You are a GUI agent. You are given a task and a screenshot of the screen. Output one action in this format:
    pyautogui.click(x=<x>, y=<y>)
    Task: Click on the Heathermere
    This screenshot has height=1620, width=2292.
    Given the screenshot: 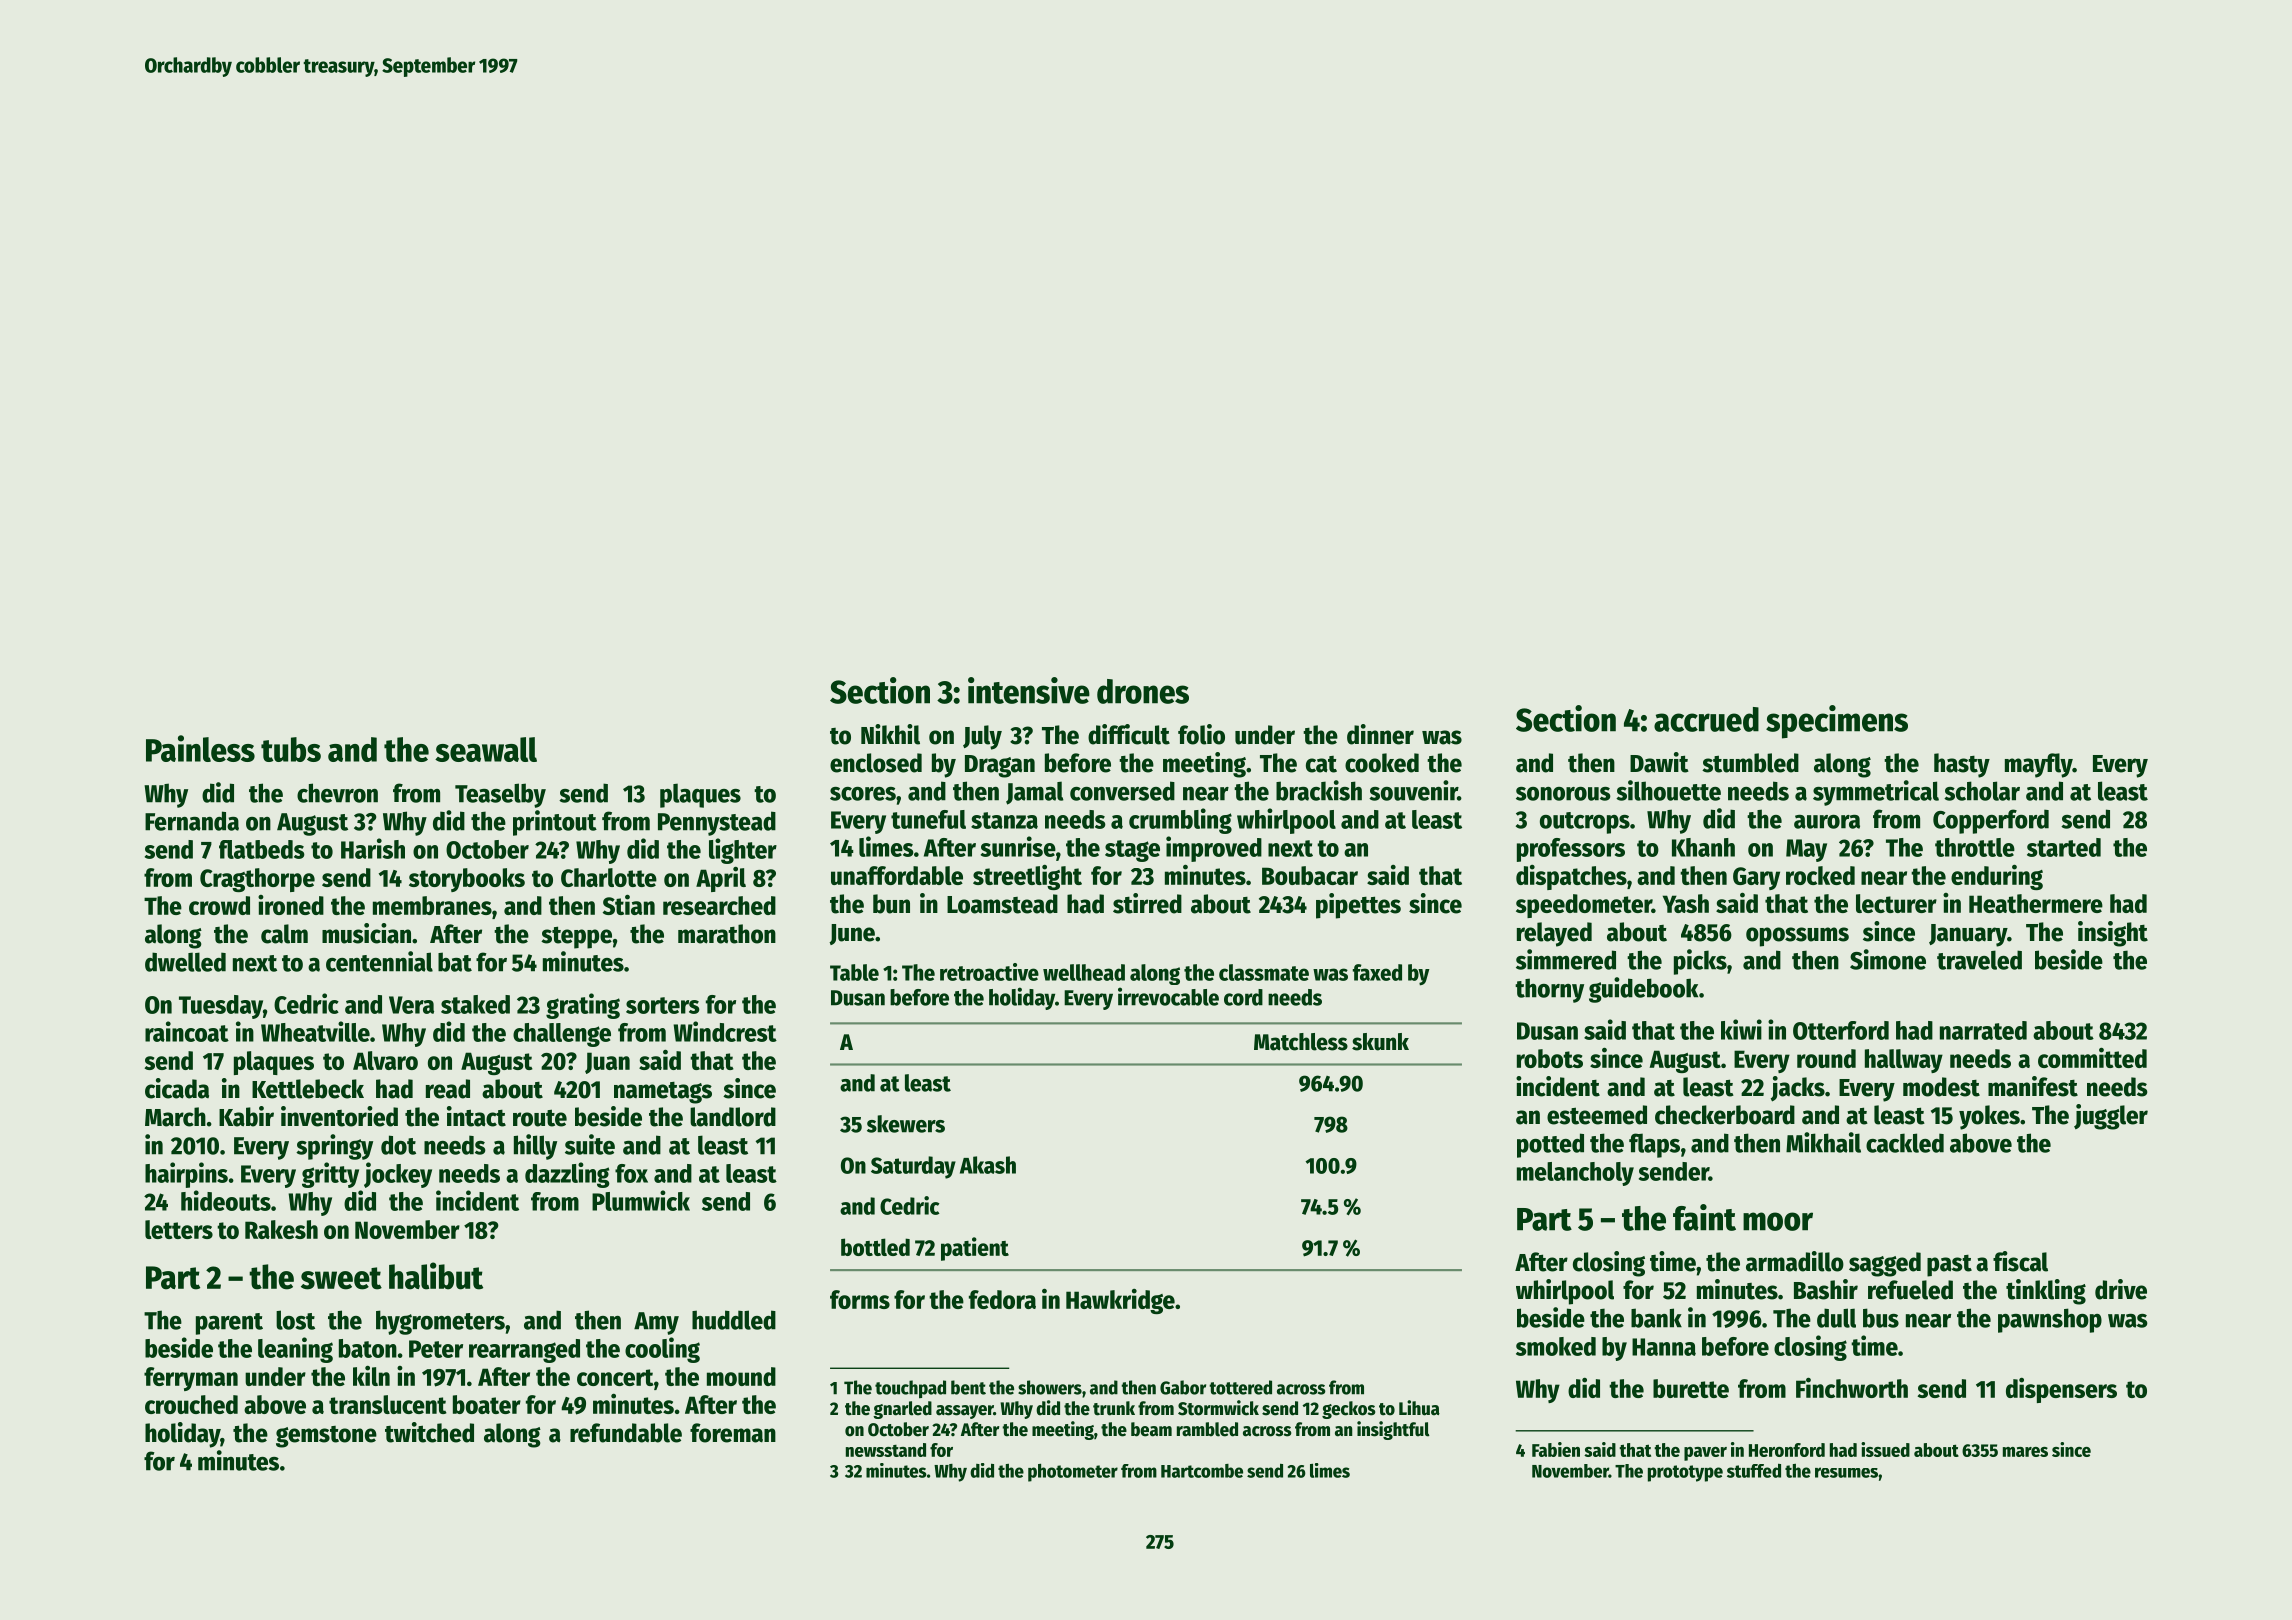 What is the action you would take?
    pyautogui.click(x=2036, y=903)
